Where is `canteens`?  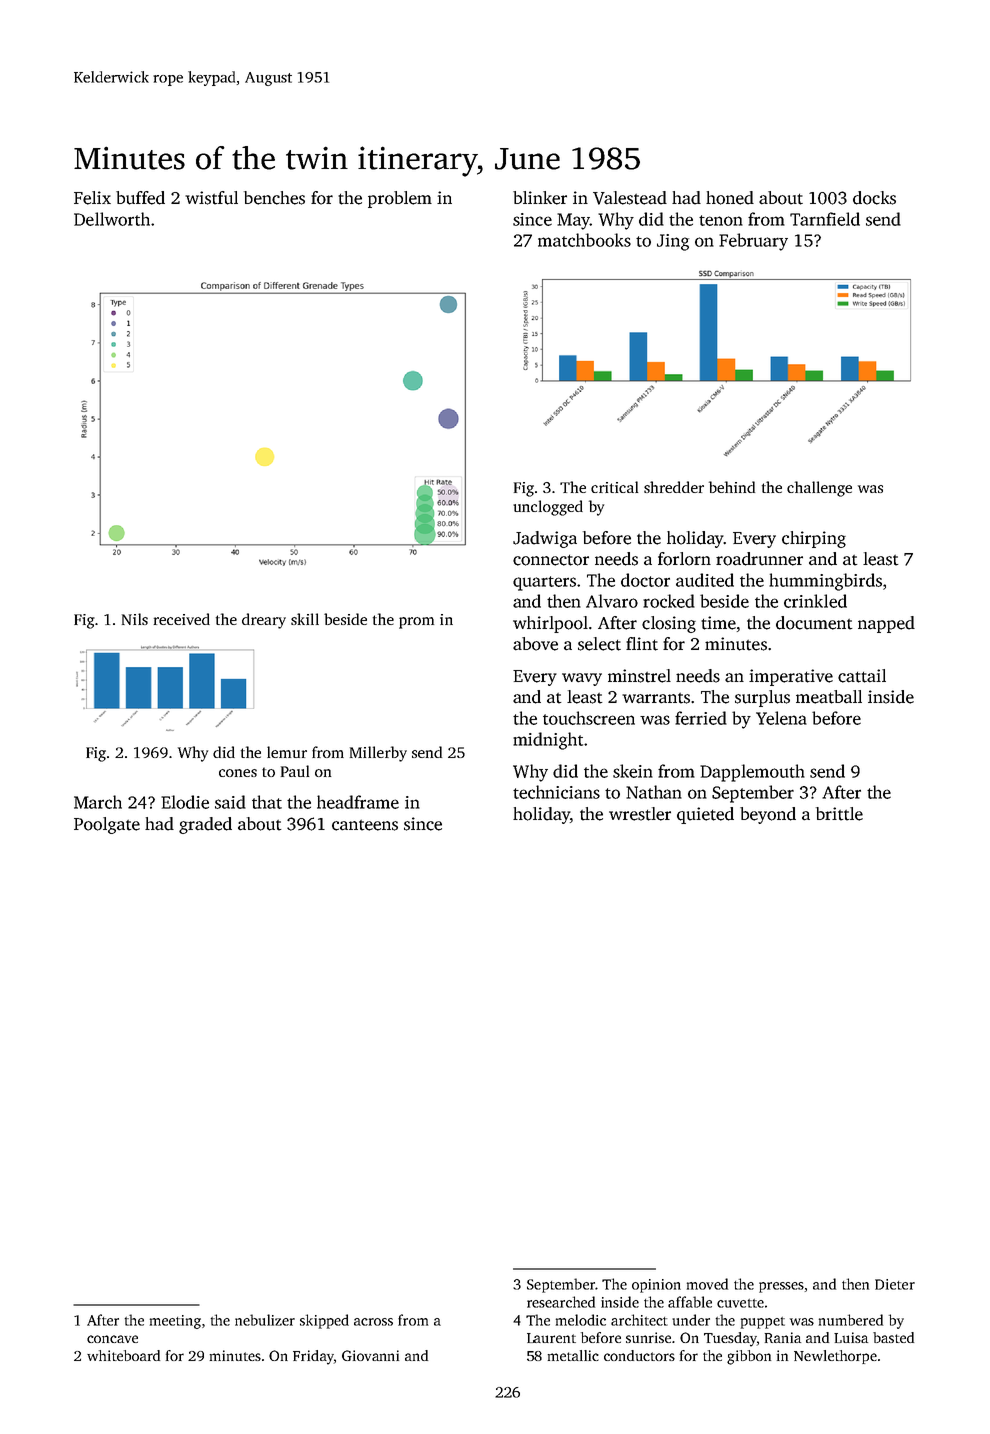
canteens is located at coordinates (365, 825).
